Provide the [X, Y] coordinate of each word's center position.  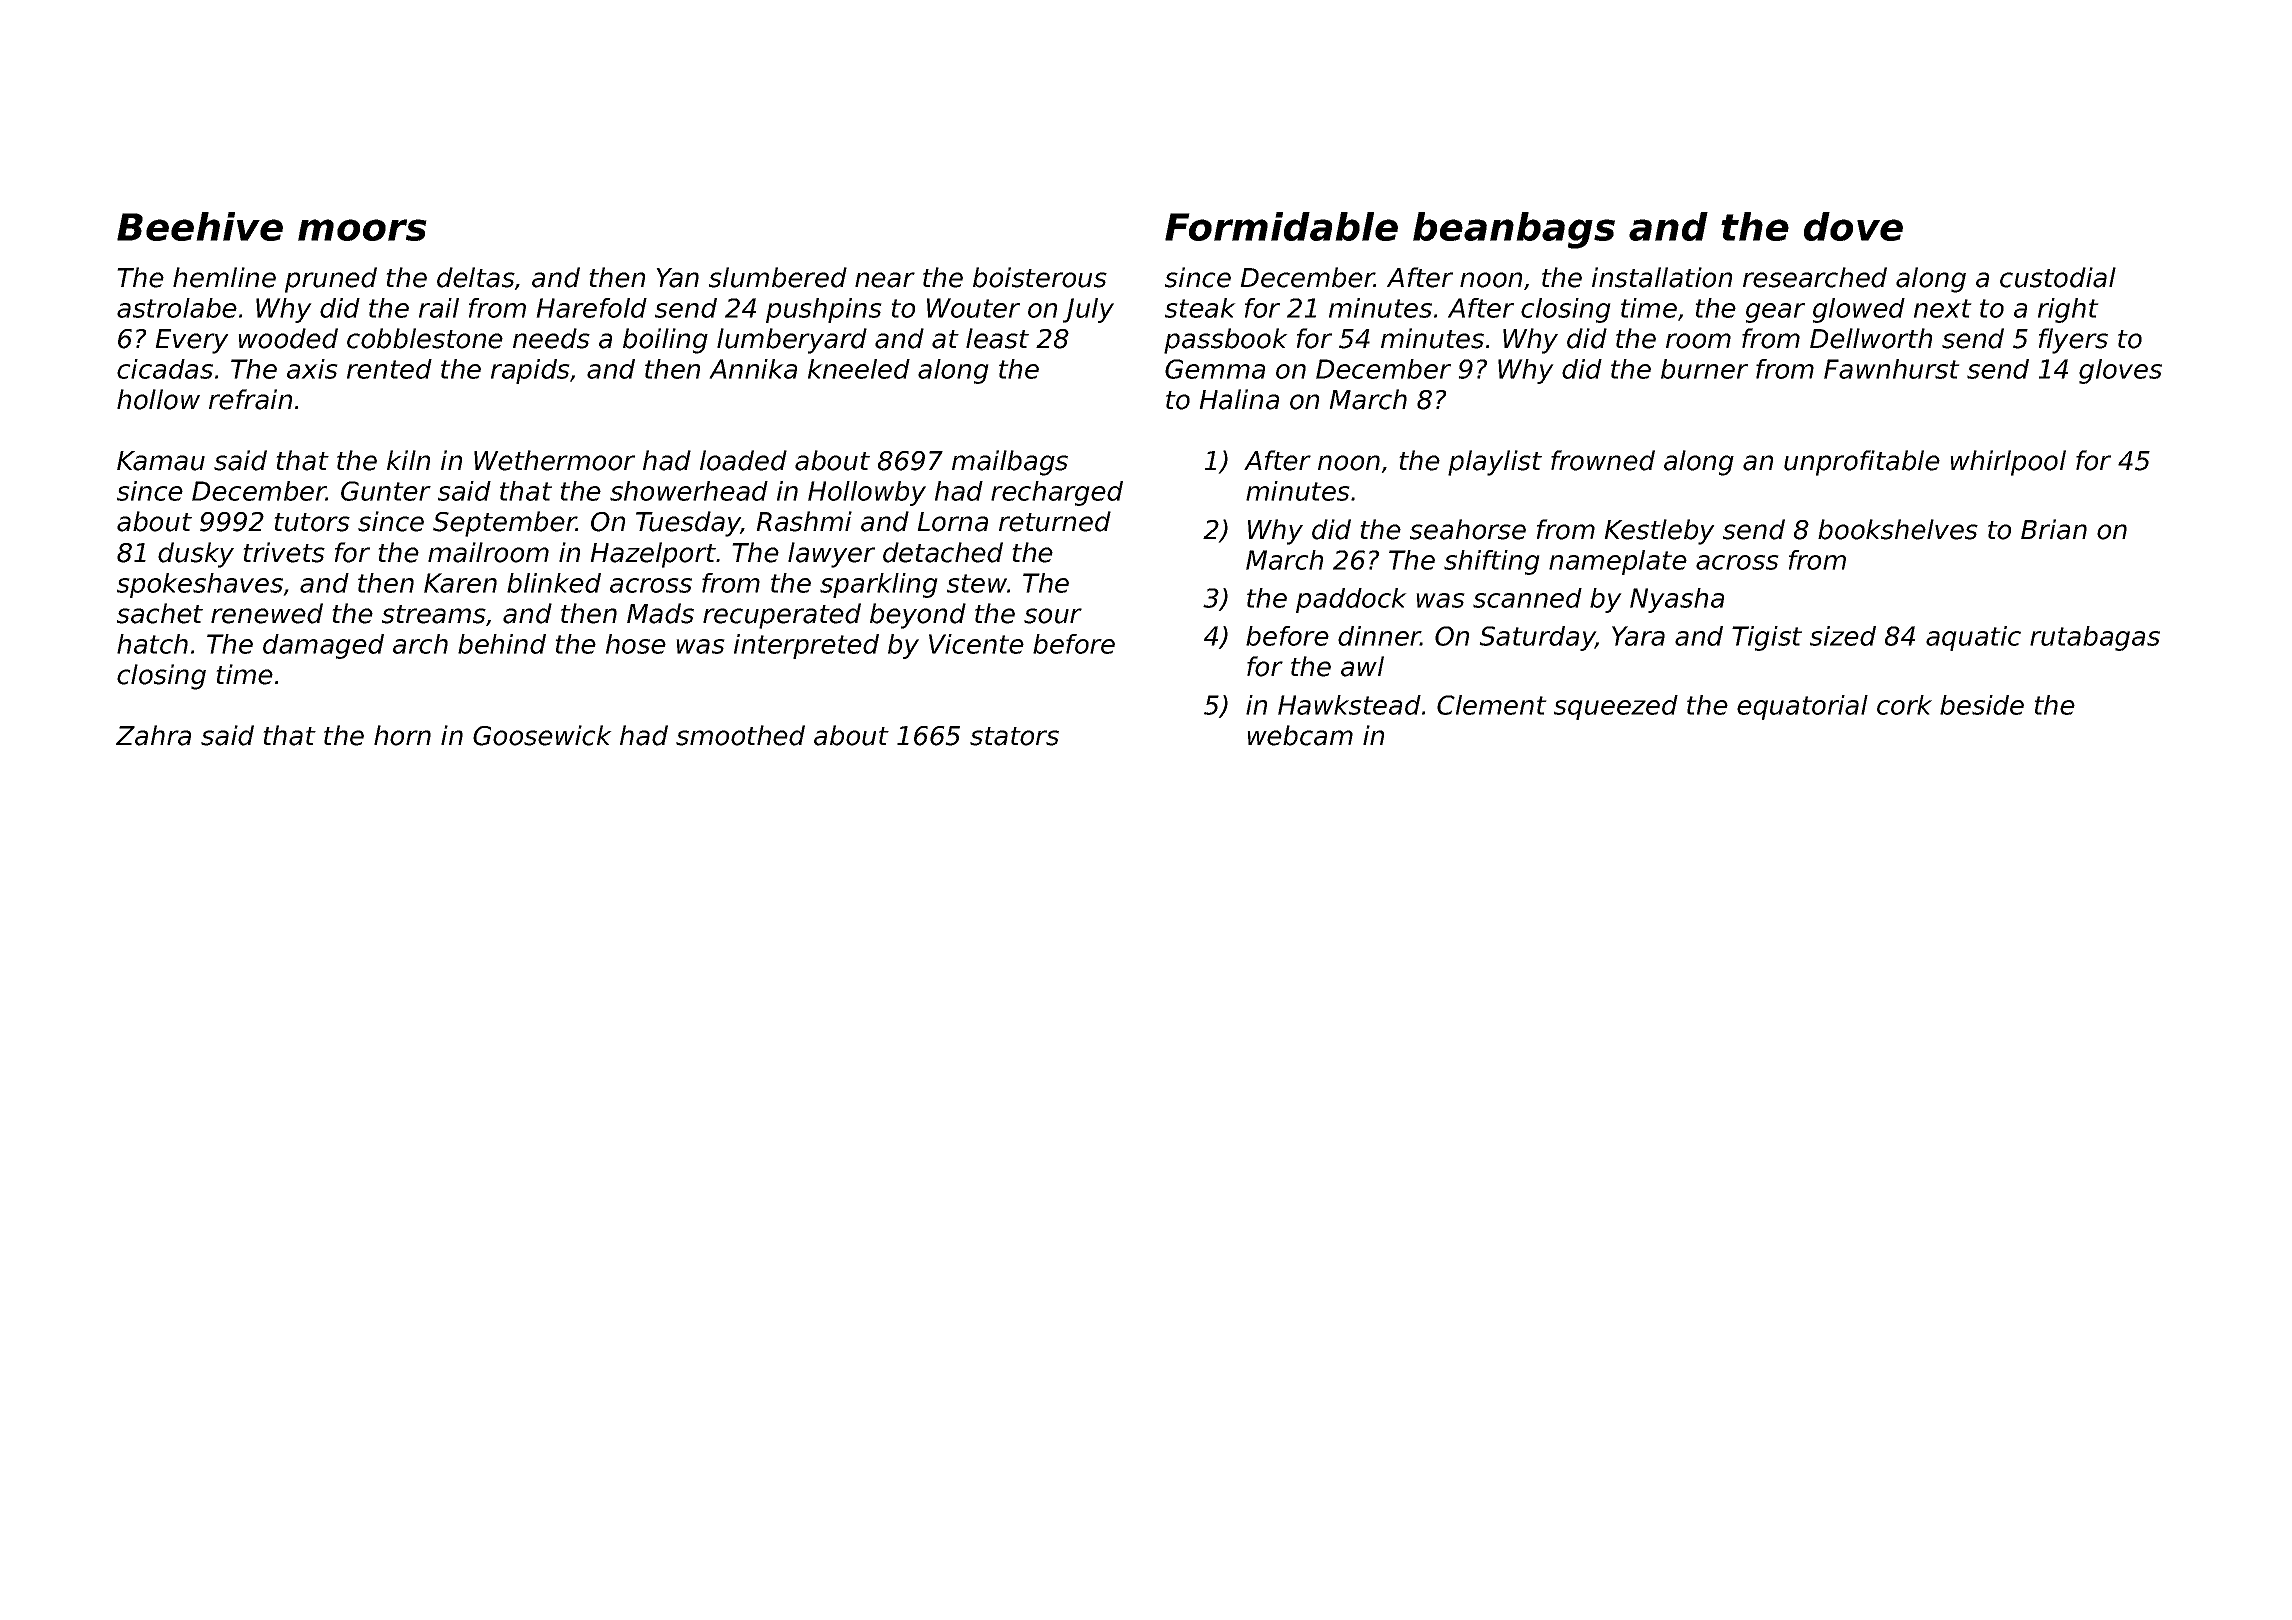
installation [1662, 277]
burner [1704, 369]
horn [402, 735]
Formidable [1281, 226]
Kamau [161, 461]
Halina [1239, 399]
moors [362, 230]
